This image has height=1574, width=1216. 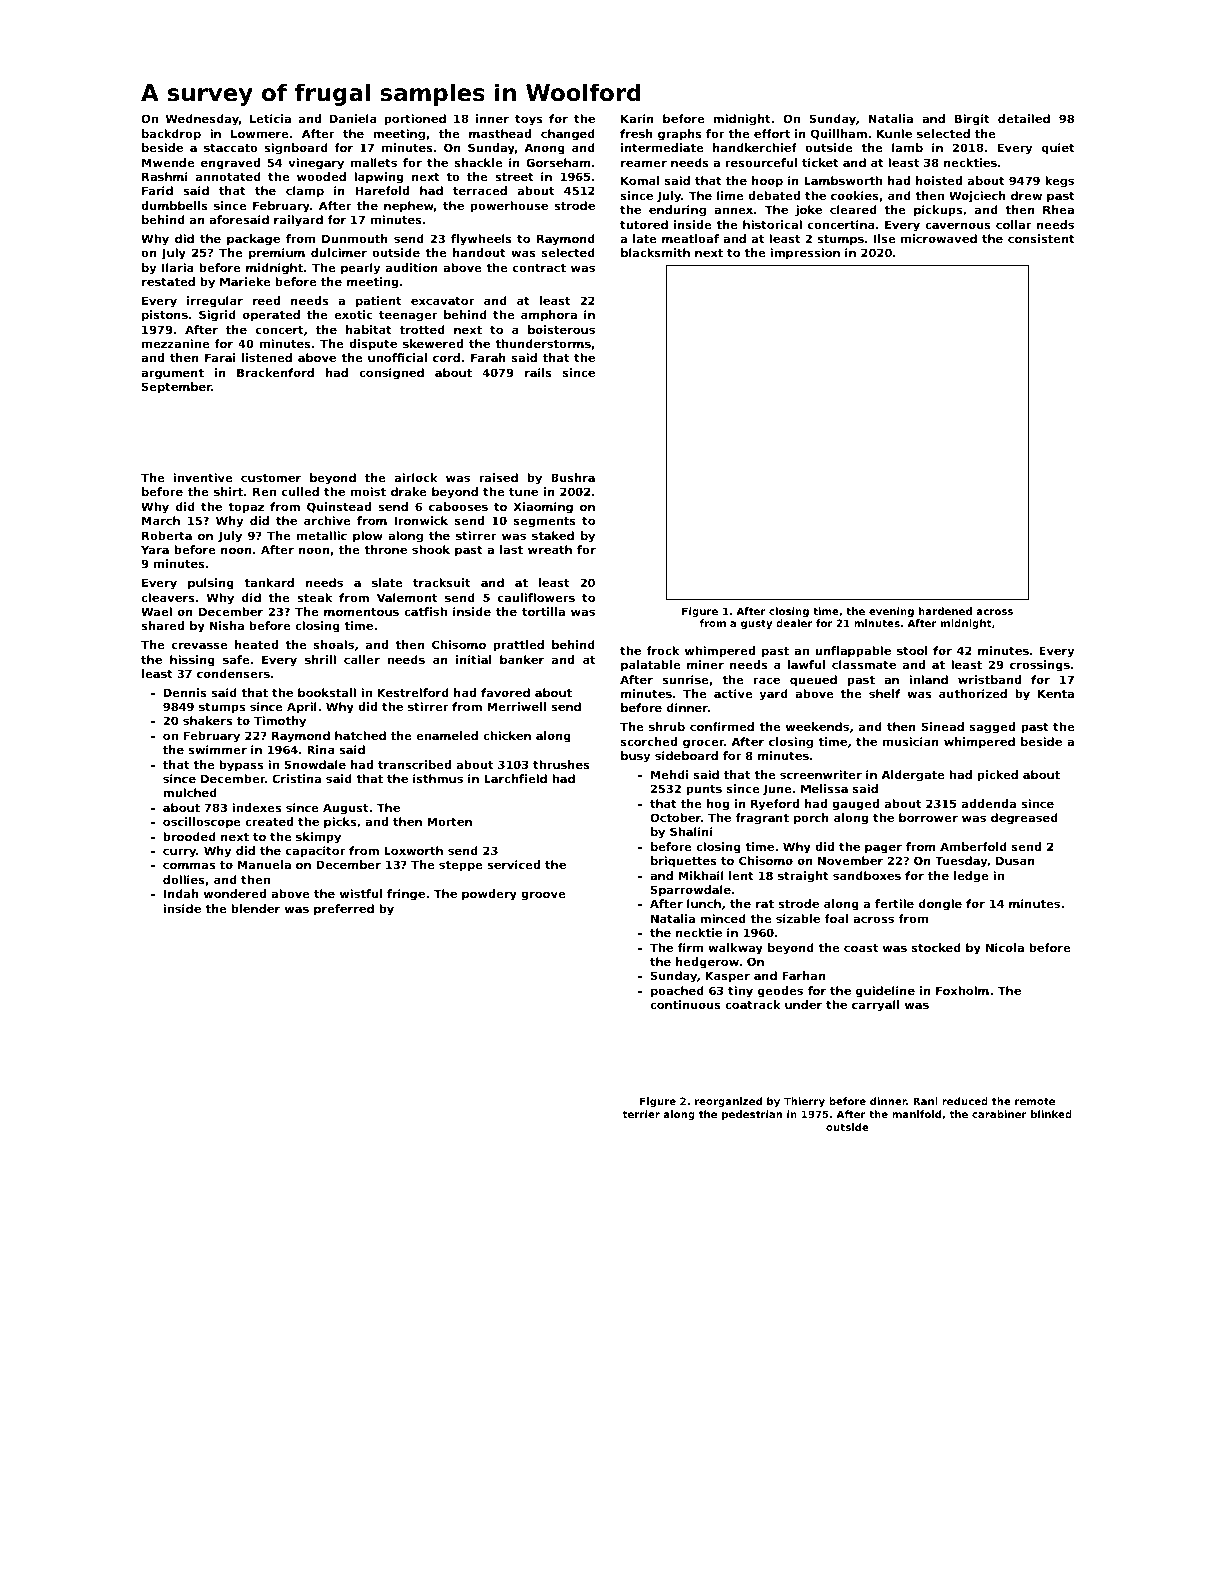 I want to click on consistent, so click(x=1041, y=238).
